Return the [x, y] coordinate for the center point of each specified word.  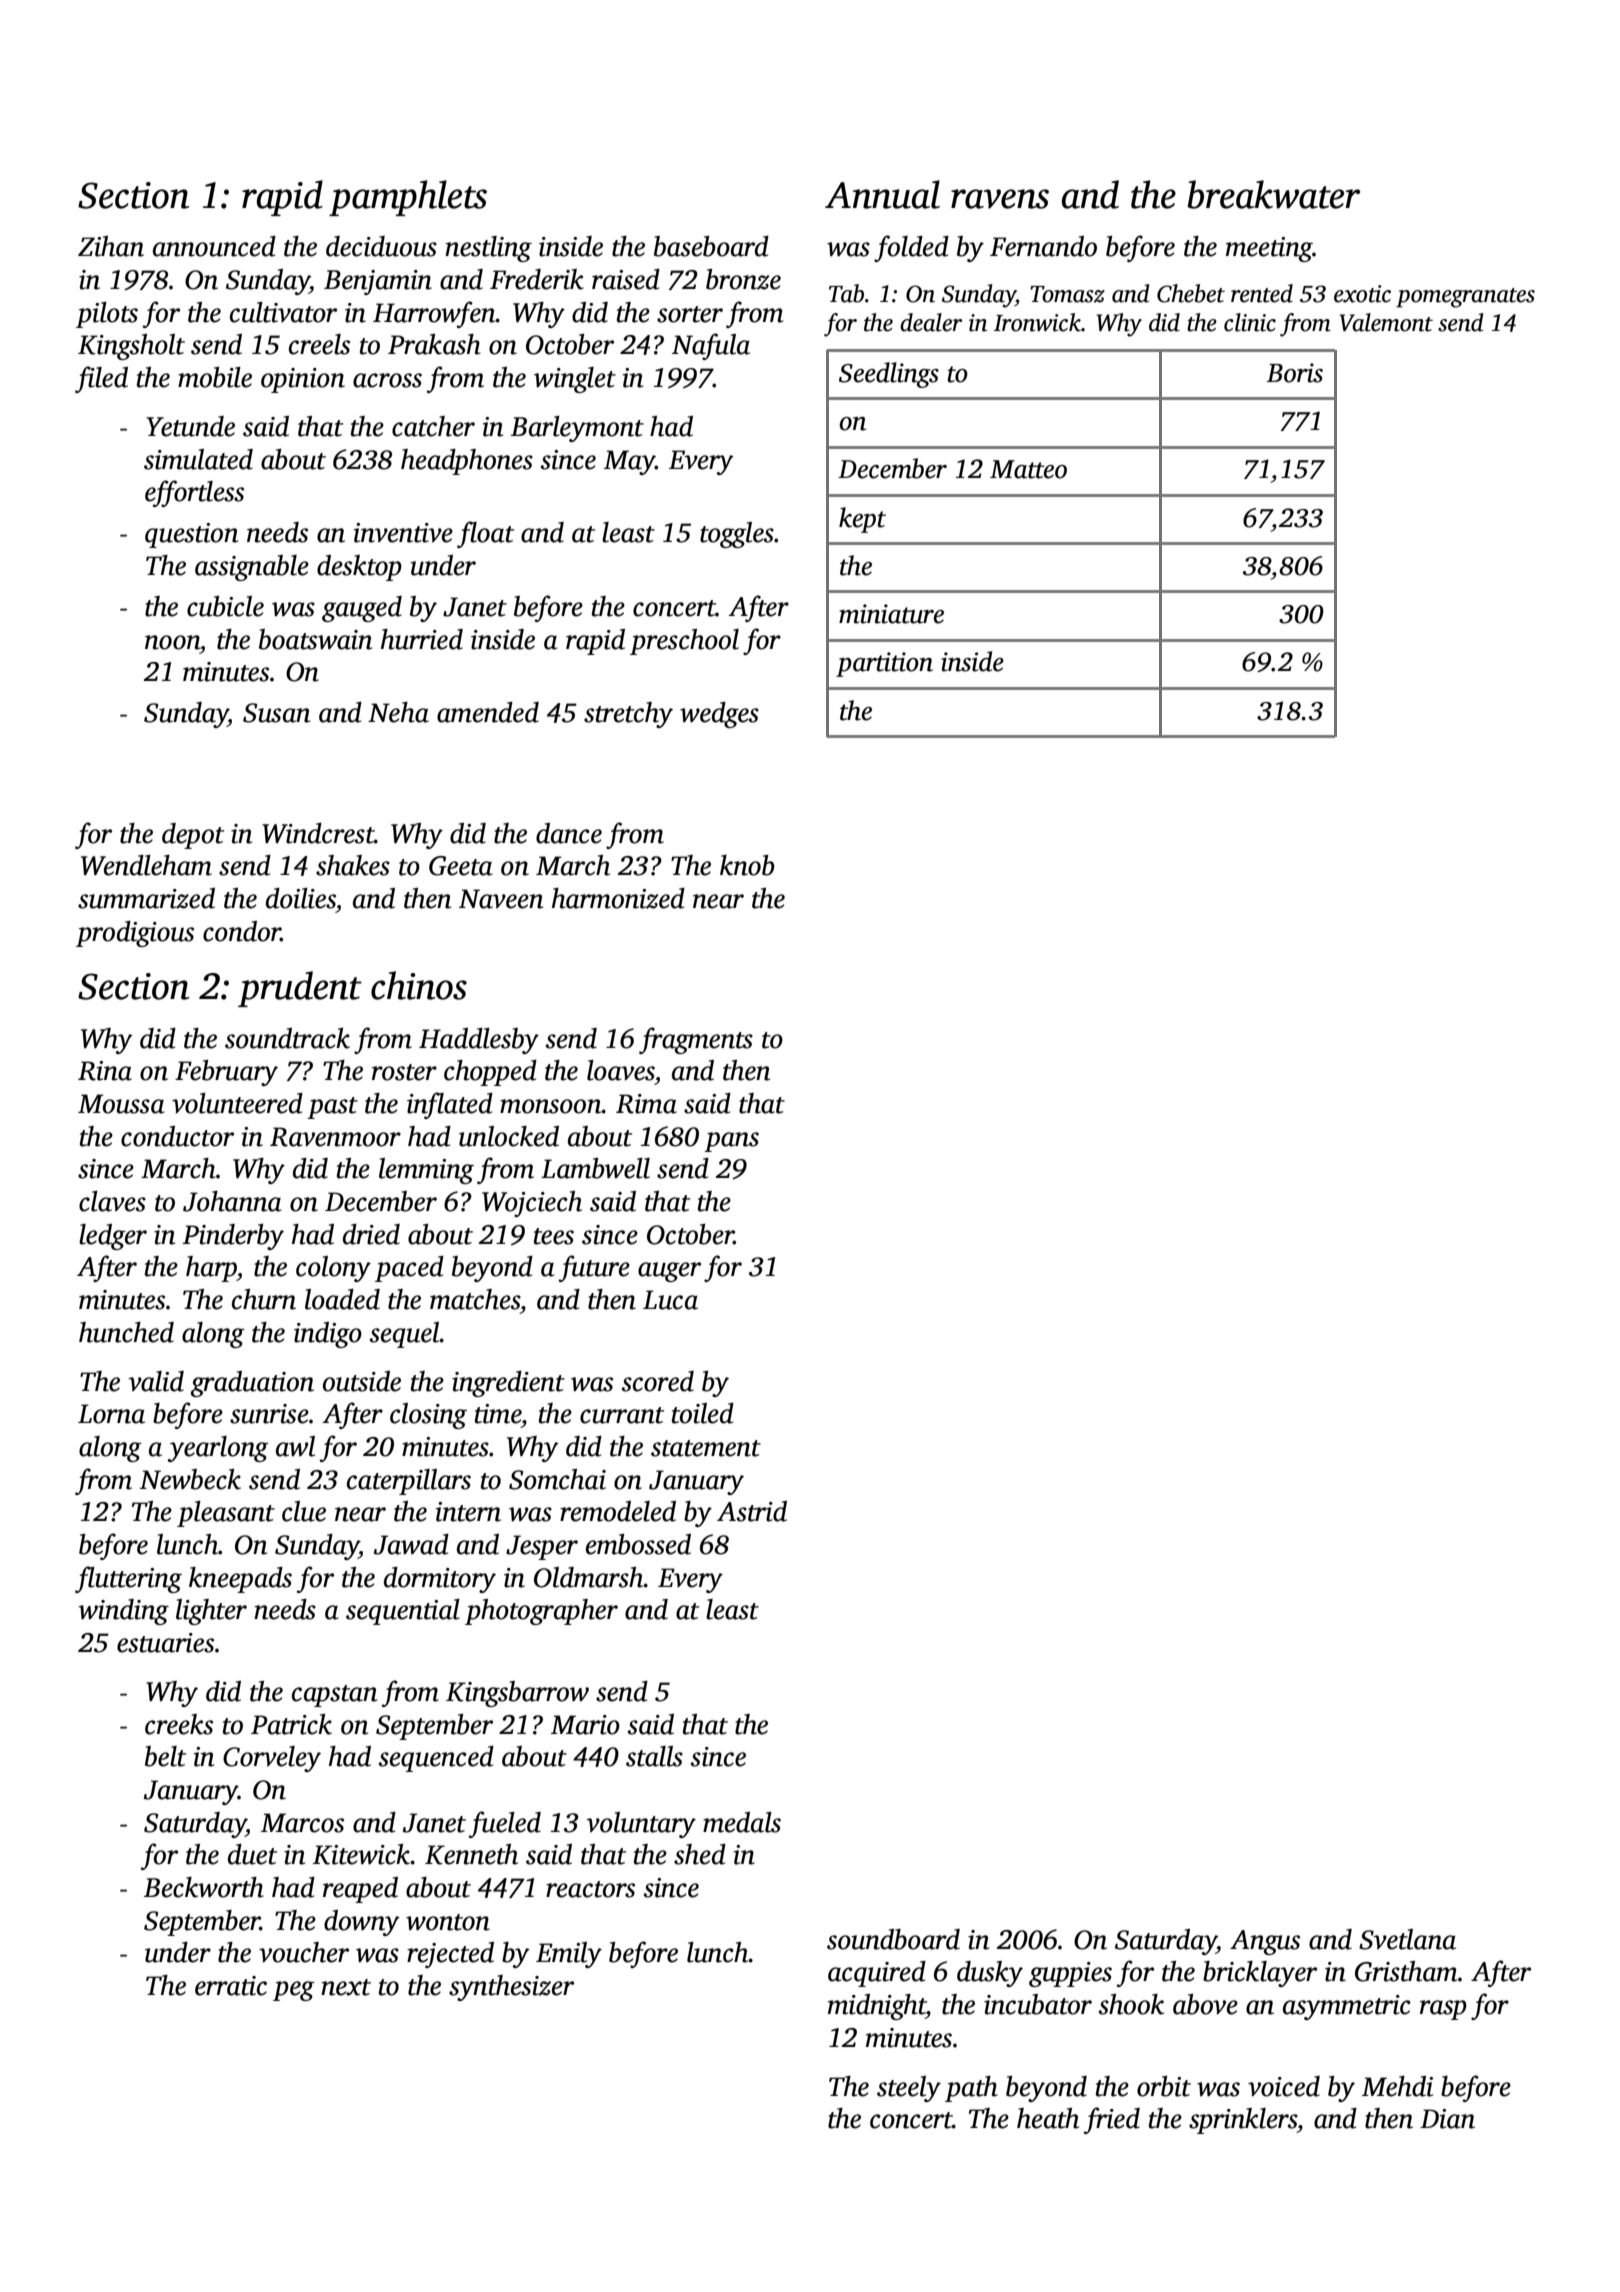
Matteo [1028, 469]
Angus [1265, 1942]
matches [475, 1299]
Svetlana [1407, 1939]
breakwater [1273, 194]
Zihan [111, 246]
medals [742, 1822]
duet [252, 1854]
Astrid [752, 1511]
